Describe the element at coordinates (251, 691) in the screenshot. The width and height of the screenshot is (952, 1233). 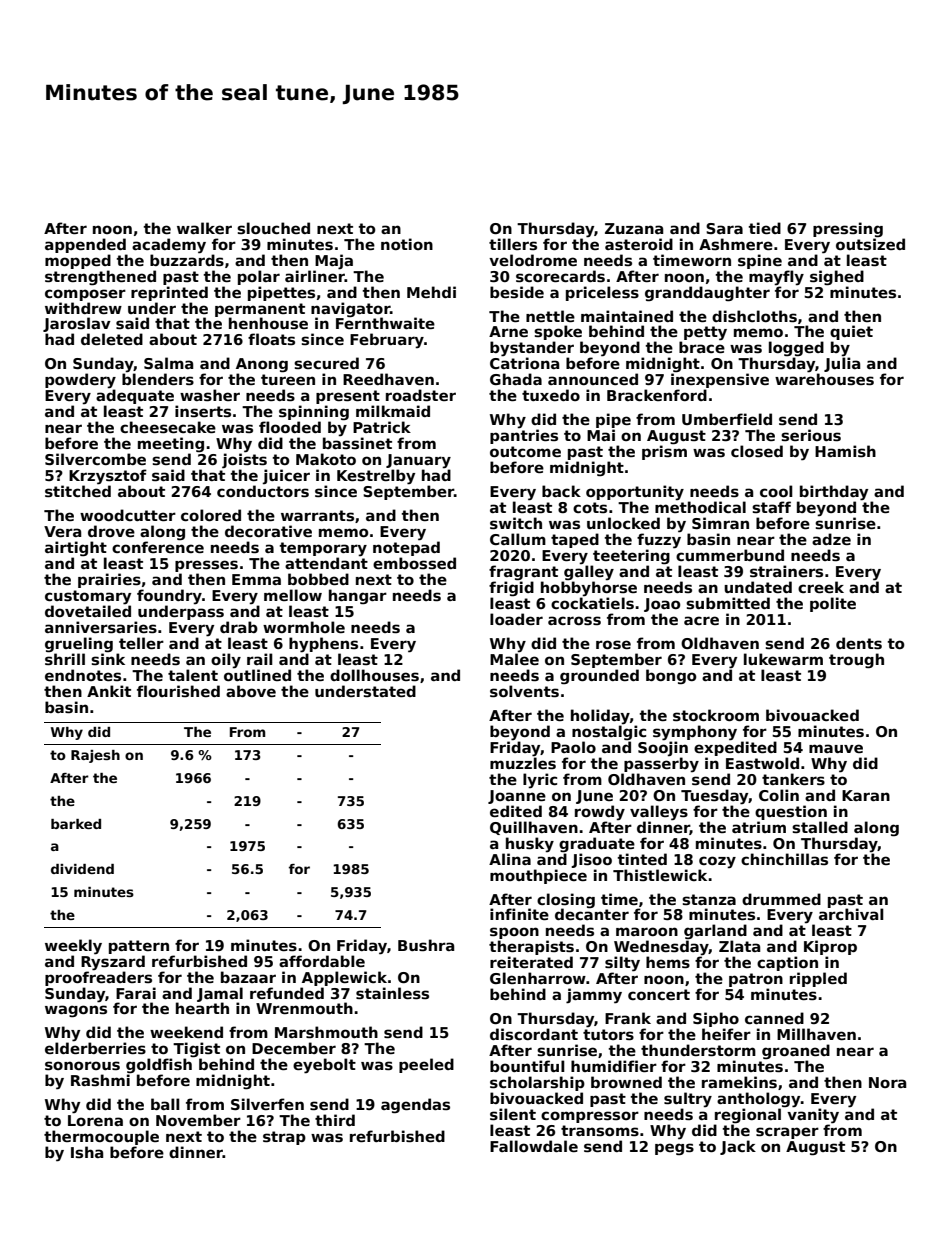
I see `above` at that location.
